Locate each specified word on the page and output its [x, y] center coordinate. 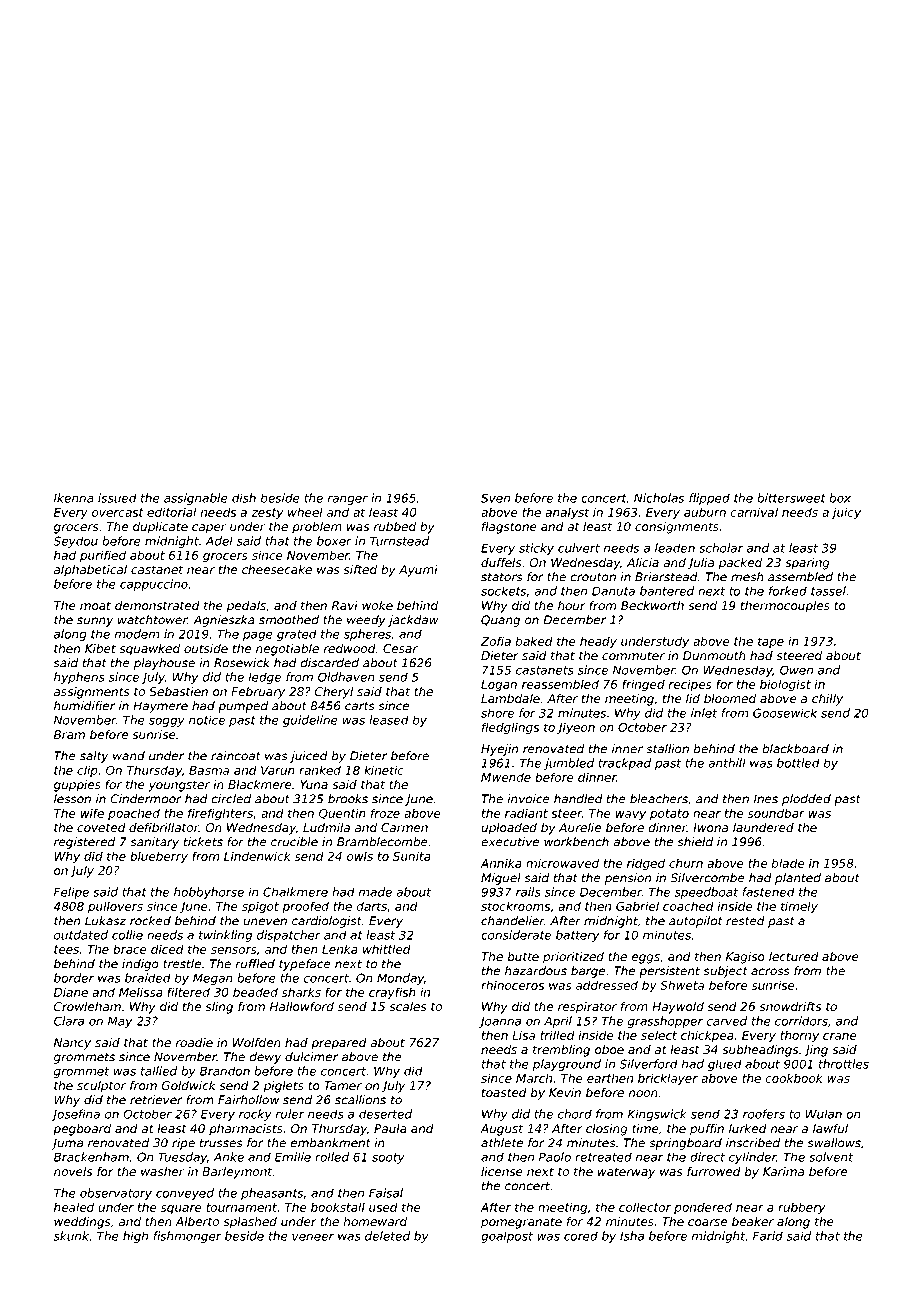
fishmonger [187, 1237]
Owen [796, 670]
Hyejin [499, 750]
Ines [766, 799]
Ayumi [418, 571]
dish [244, 498]
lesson [72, 799]
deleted [387, 1236]
